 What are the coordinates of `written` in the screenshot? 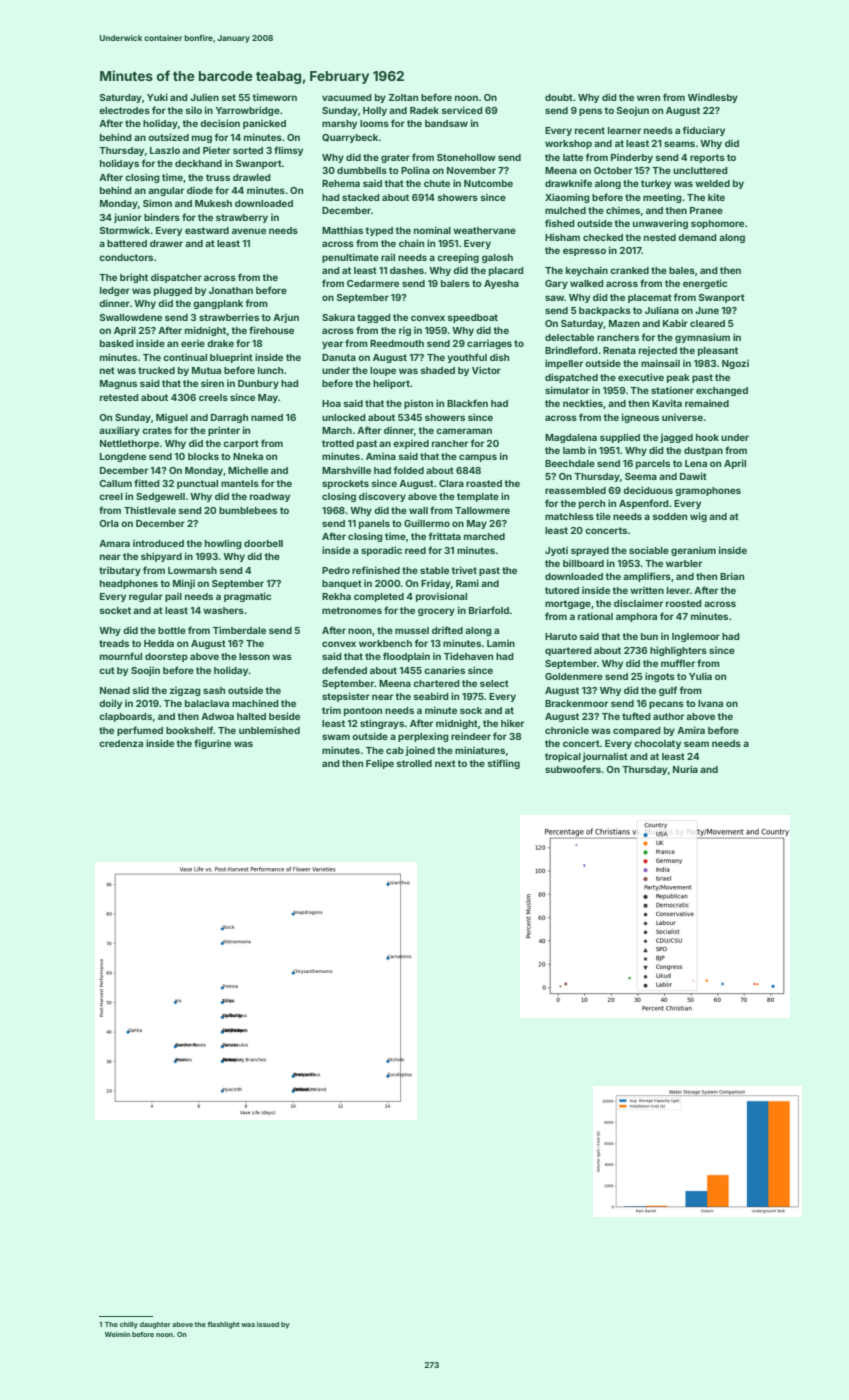 It's located at (647, 590).
